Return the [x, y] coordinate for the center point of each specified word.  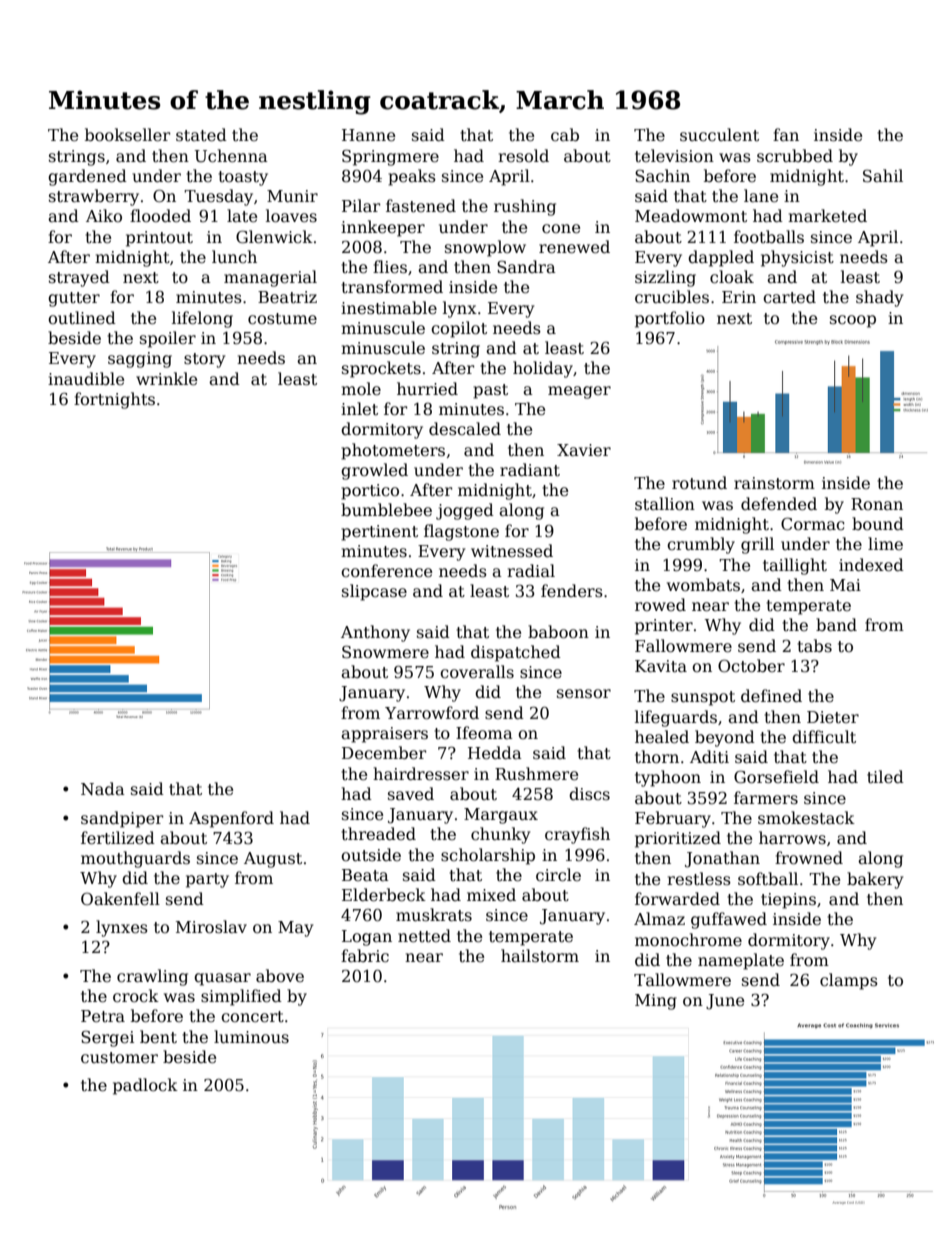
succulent [719, 135]
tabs [814, 646]
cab [565, 134]
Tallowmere [682, 980]
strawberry [94, 197]
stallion [665, 504]
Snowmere [385, 652]
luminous [251, 1036]
